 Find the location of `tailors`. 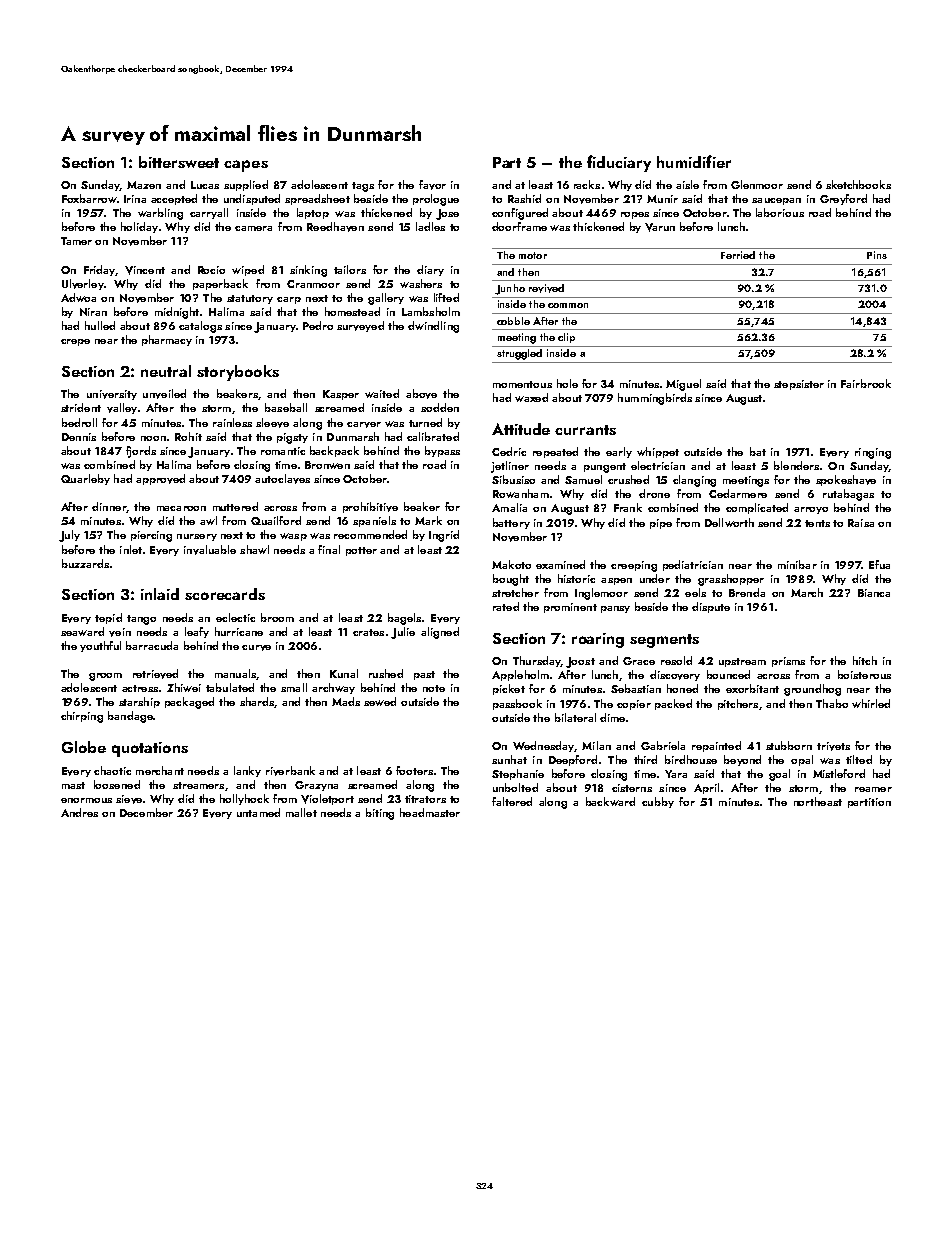

tailors is located at coordinates (350, 269).
